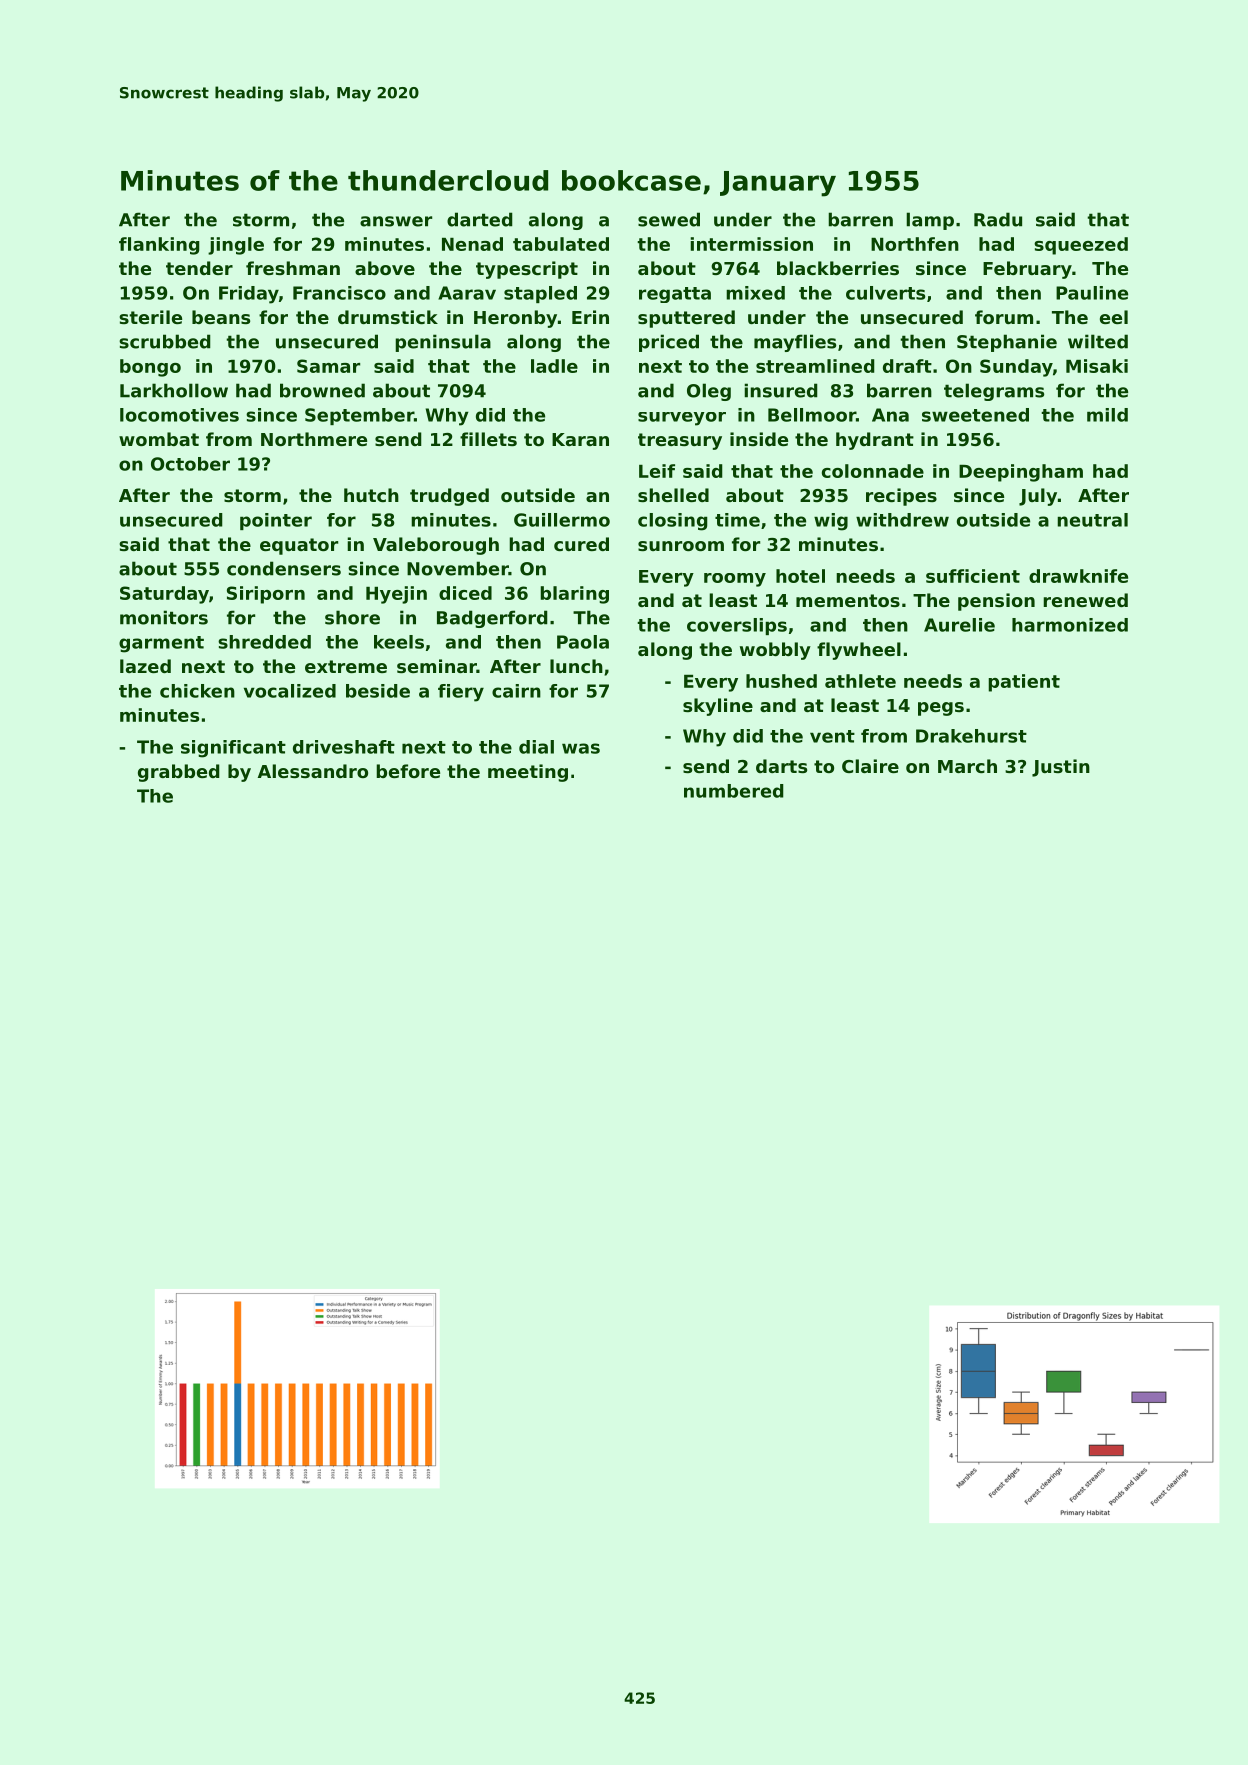  What do you see at coordinates (998, 219) in the screenshot?
I see `Radu` at bounding box center [998, 219].
